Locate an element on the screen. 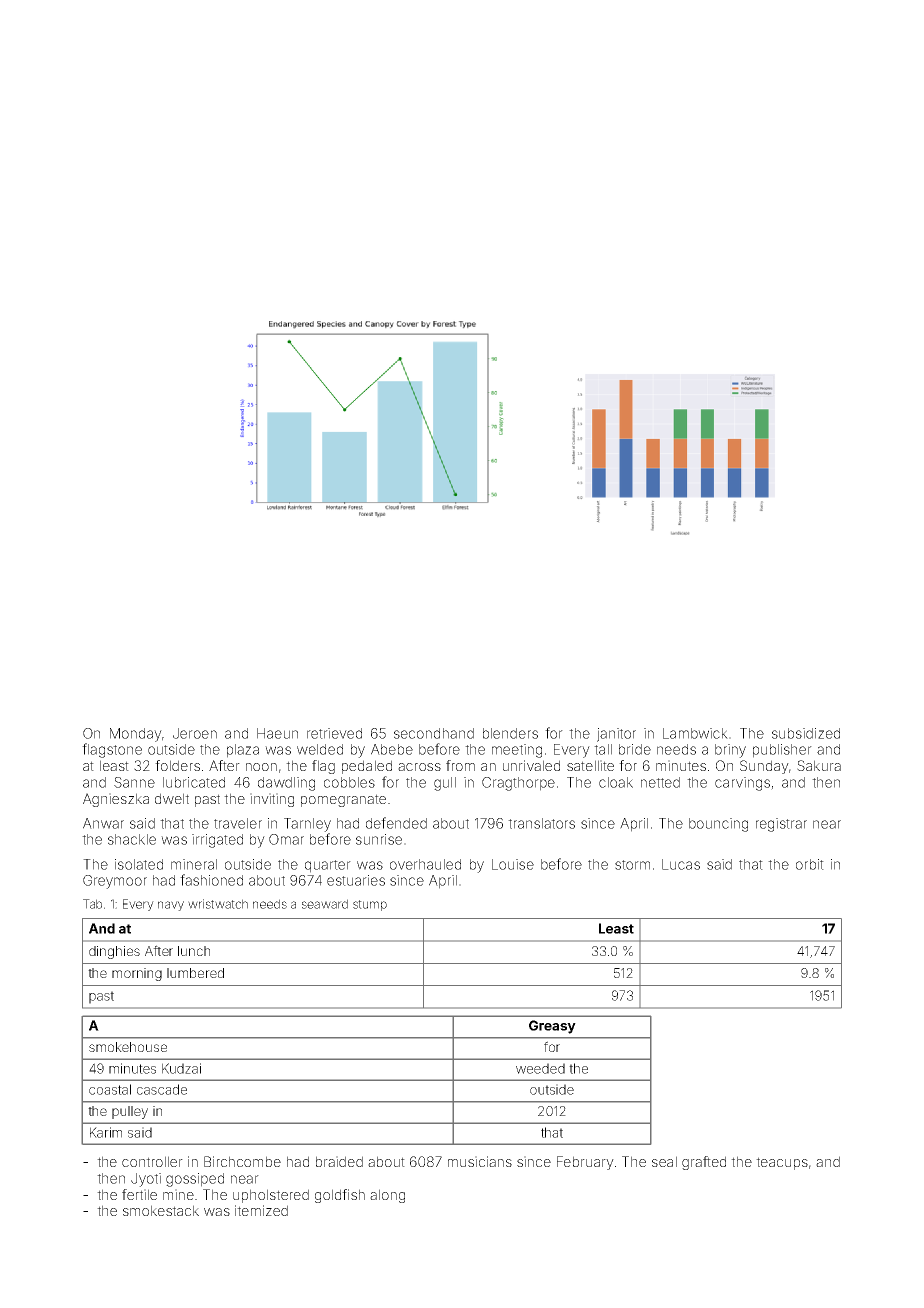  translators is located at coordinates (541, 823).
